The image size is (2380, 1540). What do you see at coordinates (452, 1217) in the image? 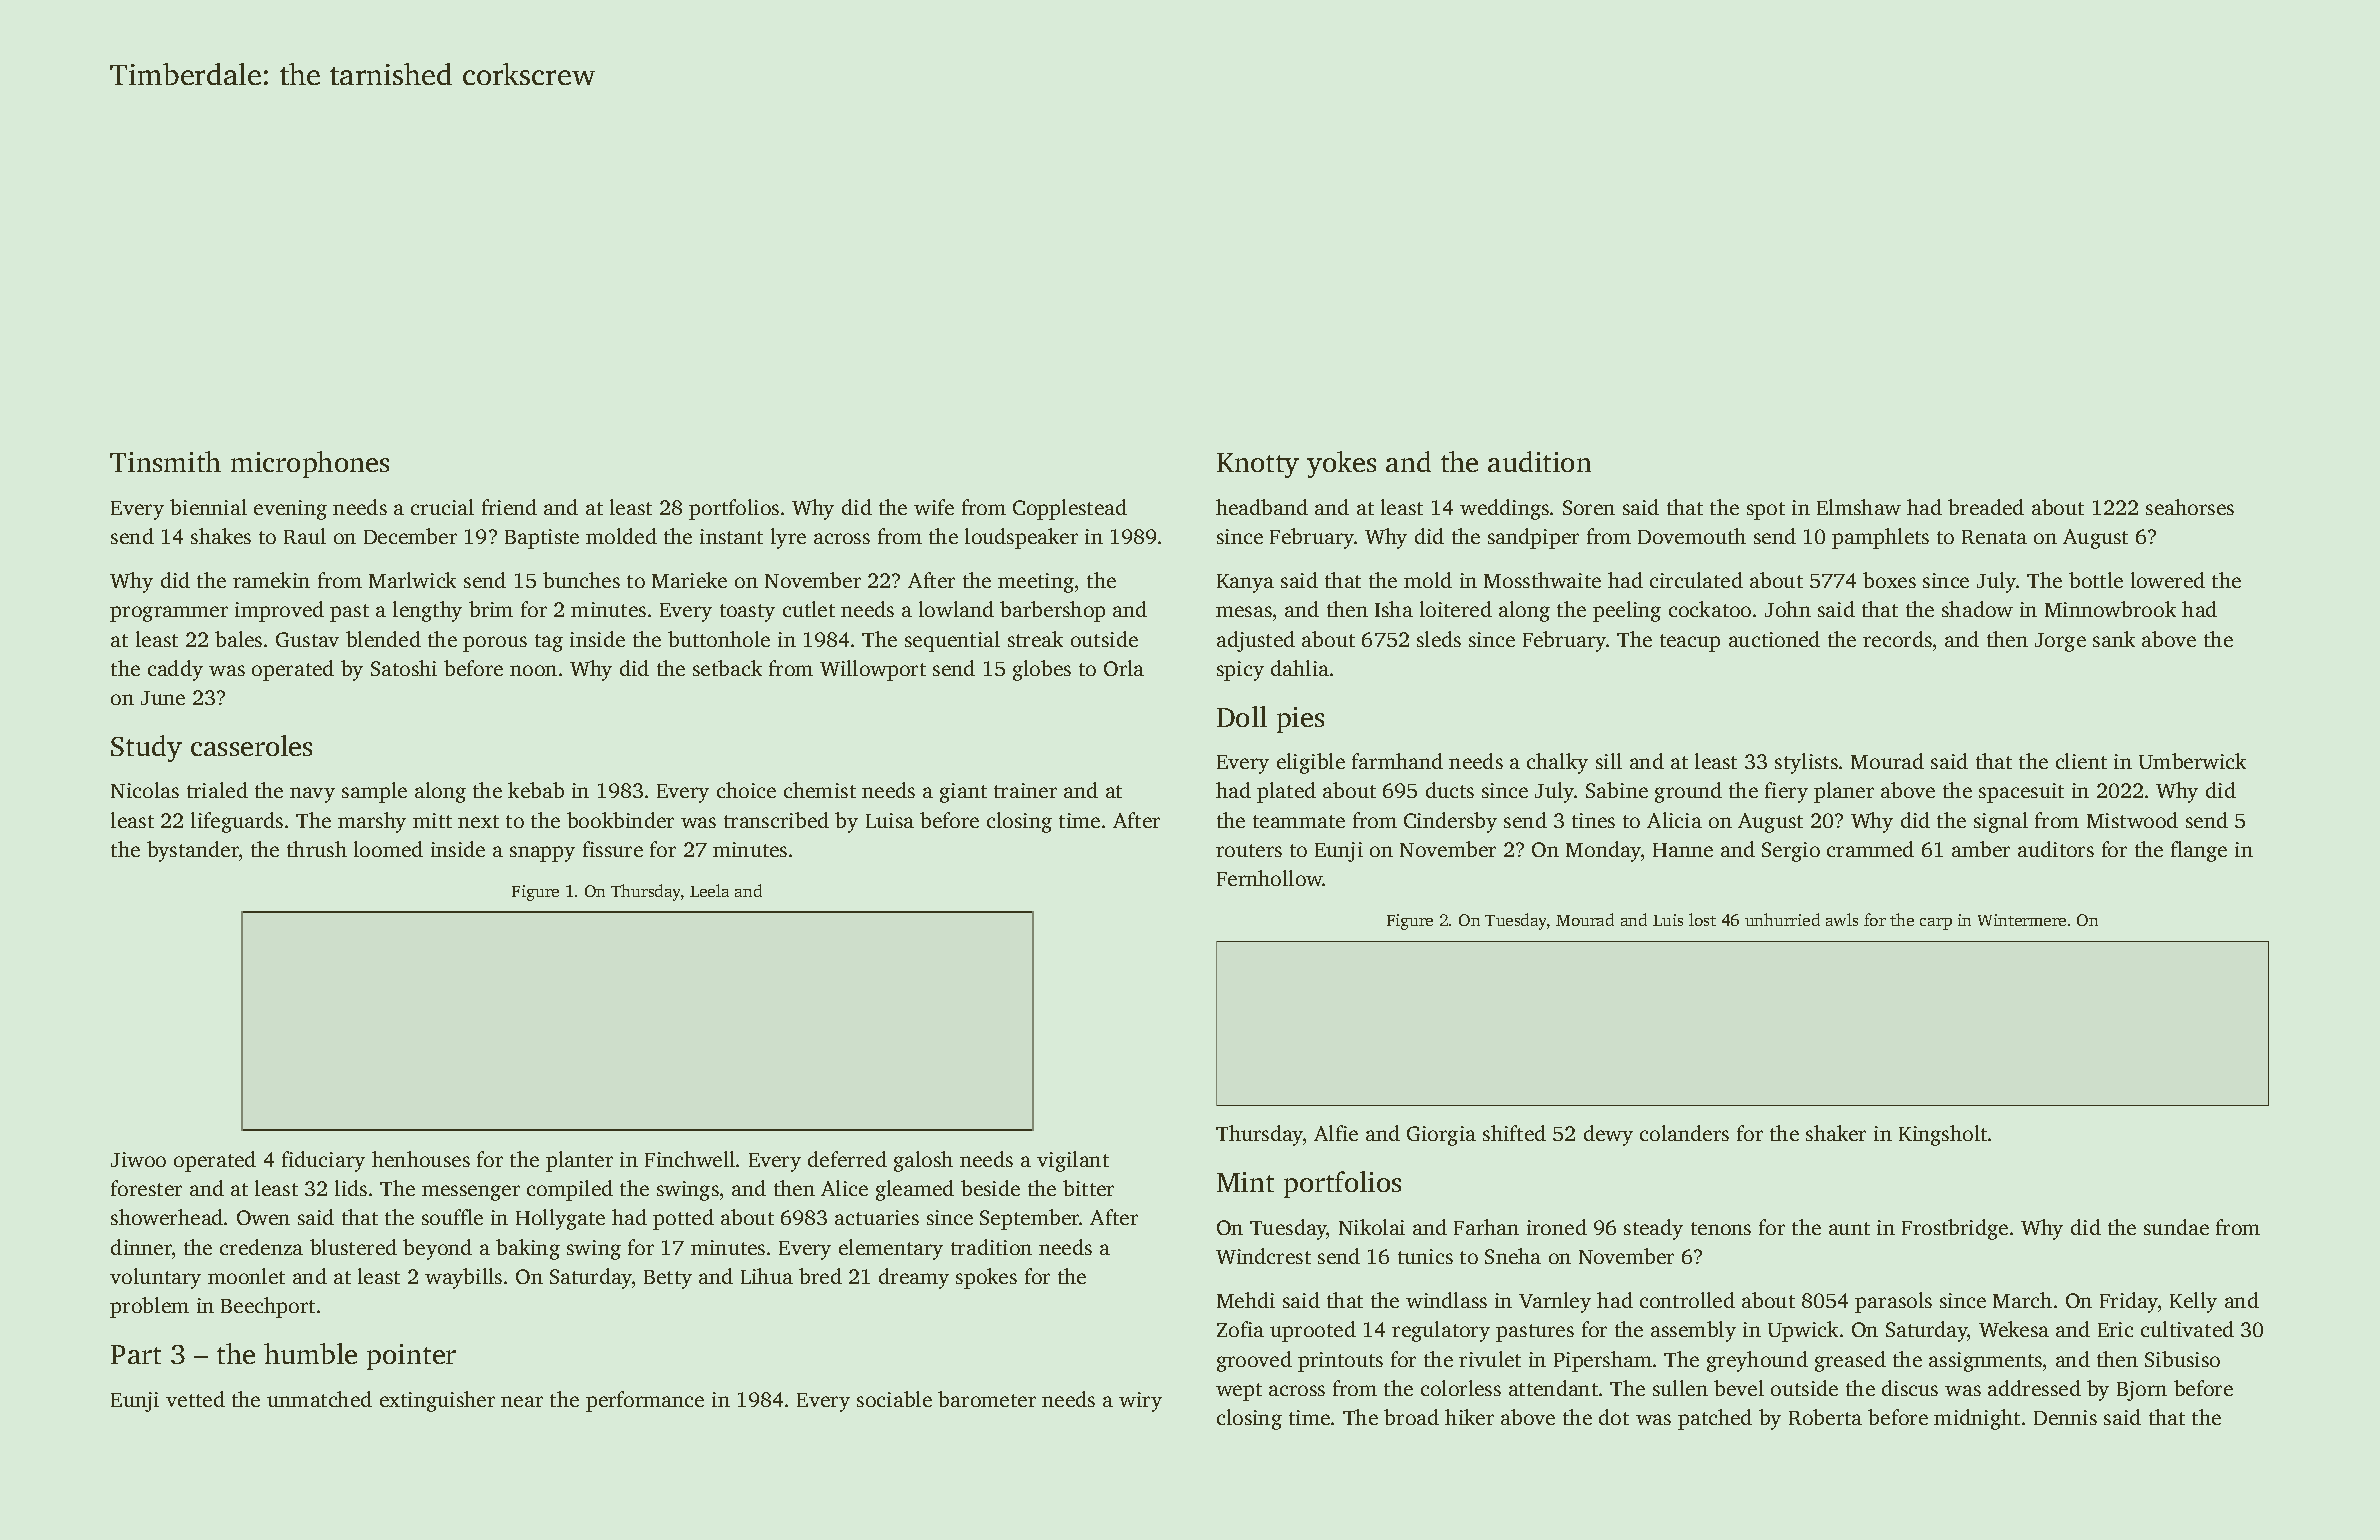
I see `souffle` at bounding box center [452, 1217].
